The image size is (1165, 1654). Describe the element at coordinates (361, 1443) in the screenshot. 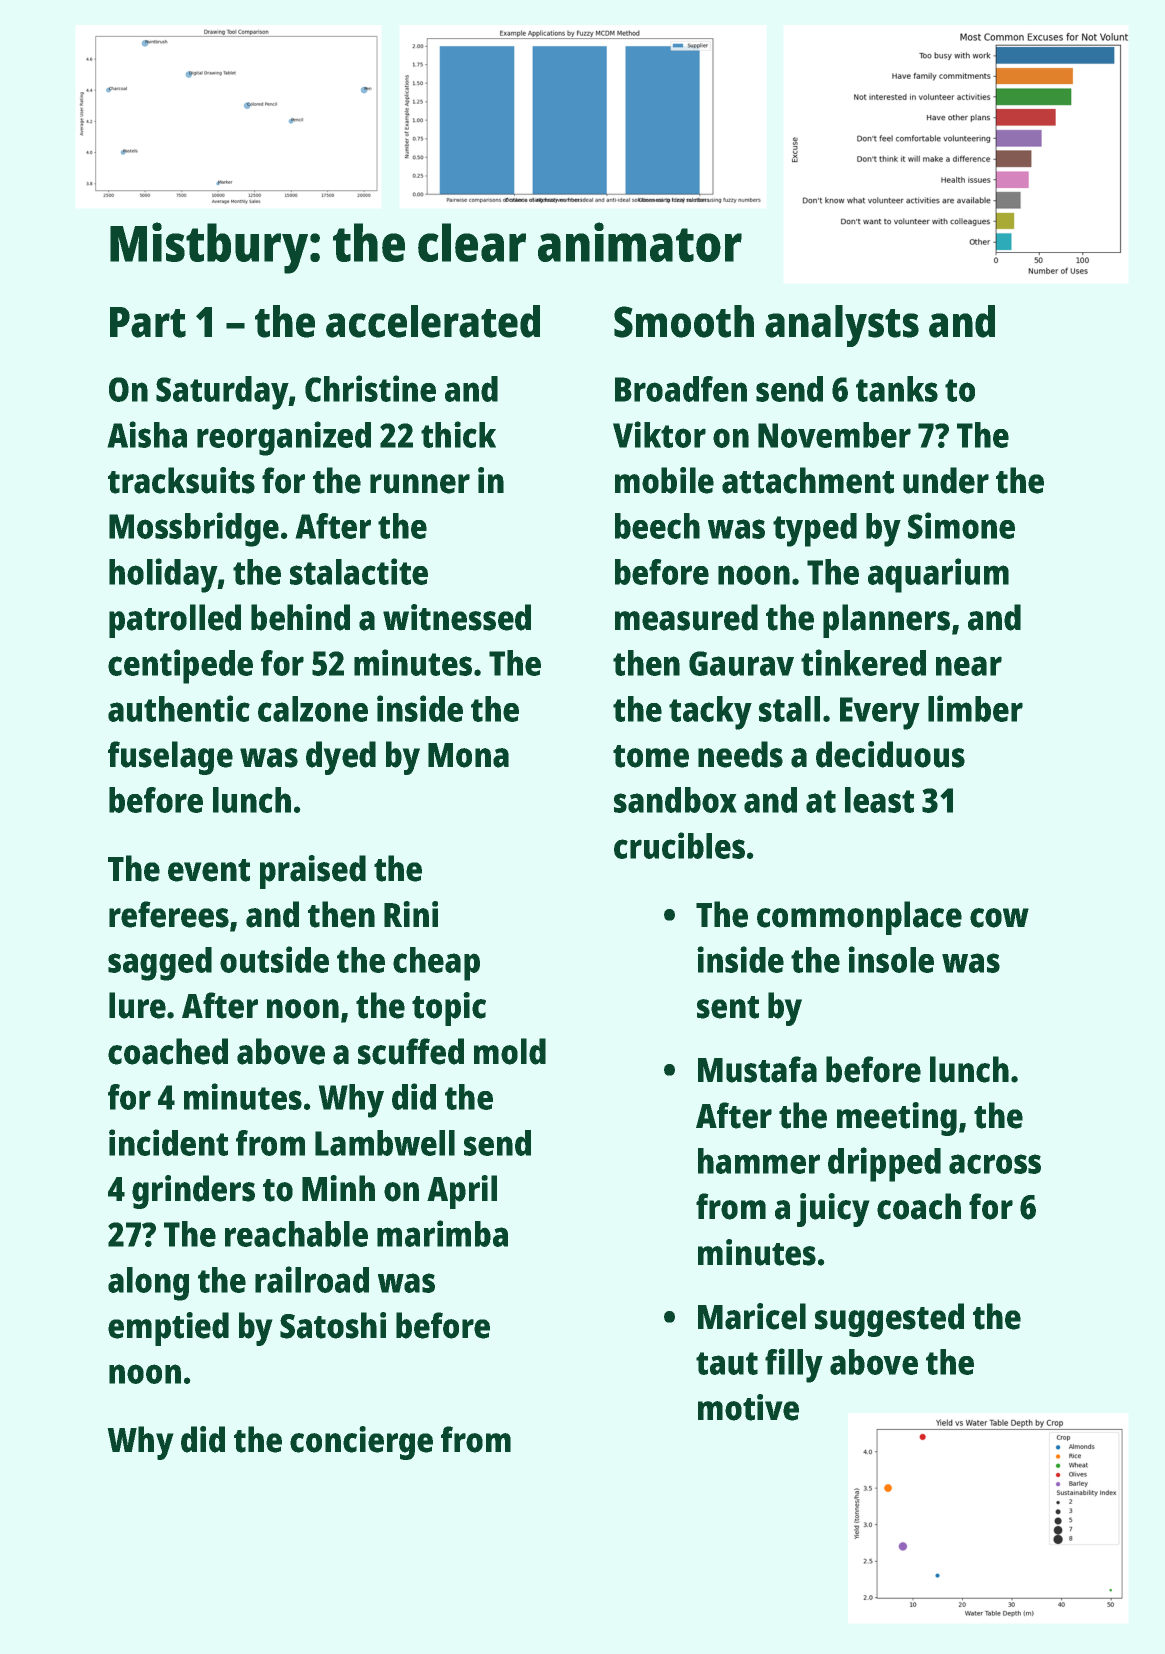

I see `concierge` at that location.
